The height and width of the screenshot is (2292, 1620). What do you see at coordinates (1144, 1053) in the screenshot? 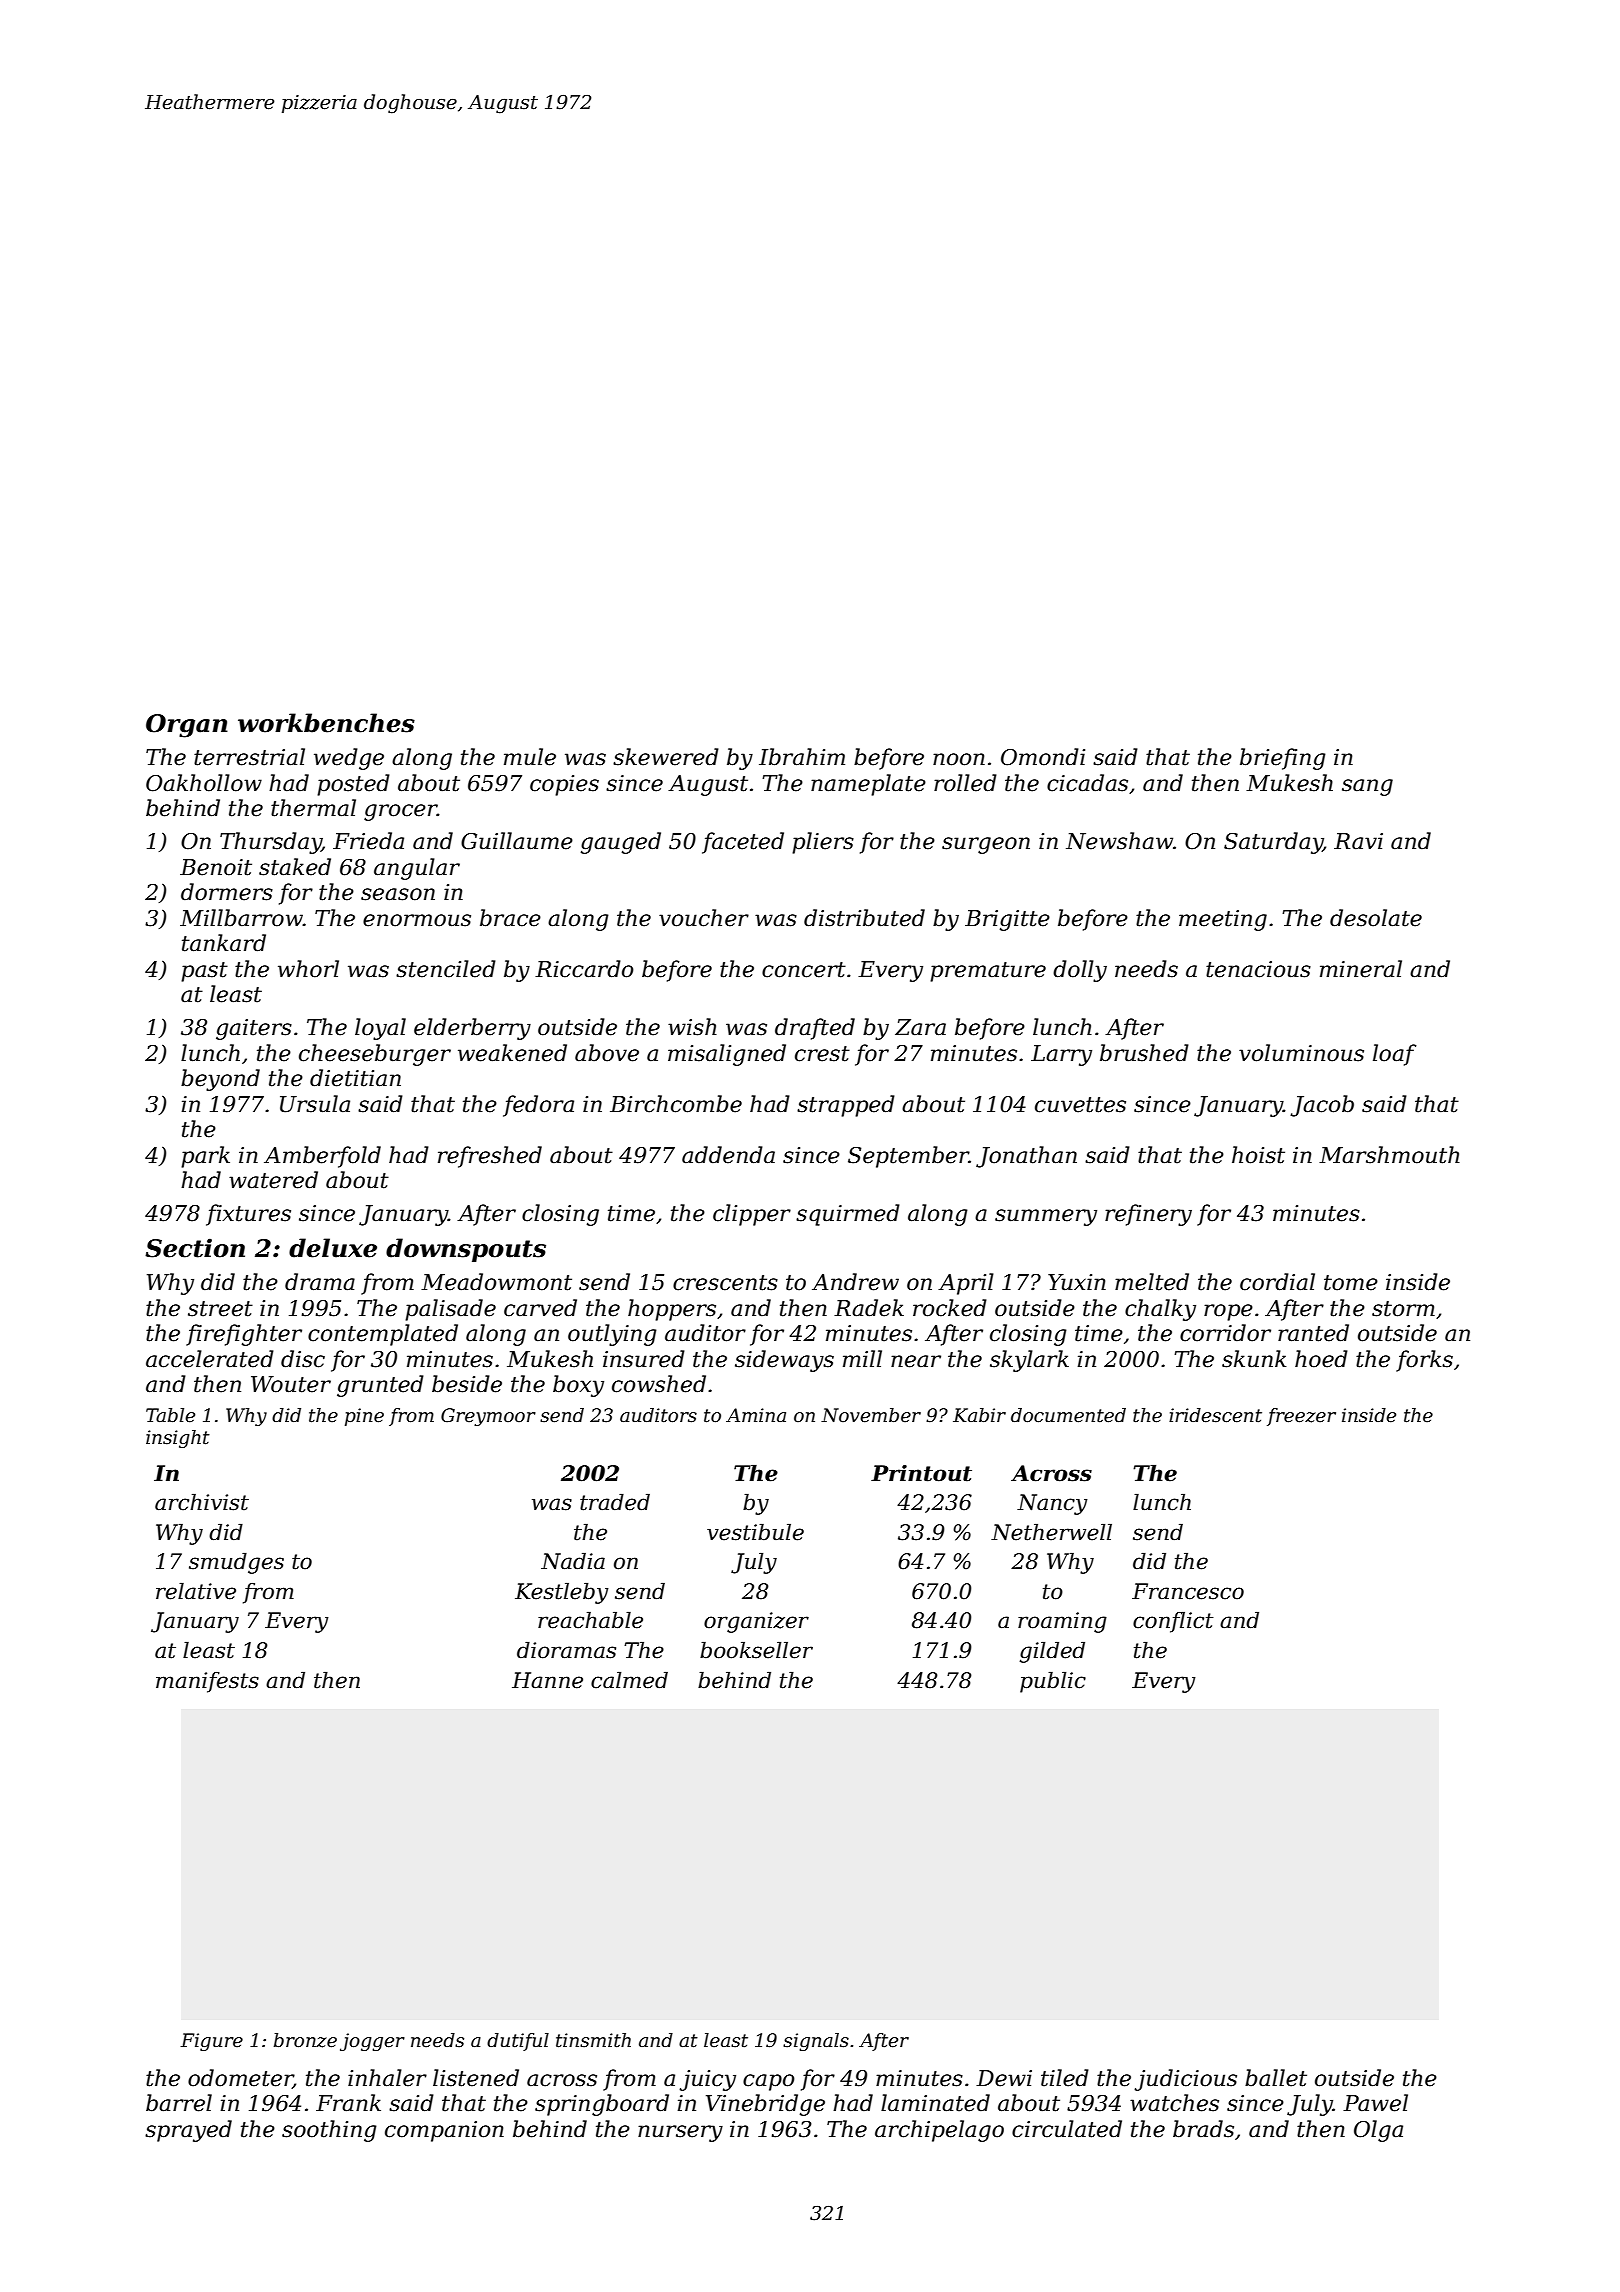
I see `brushed` at bounding box center [1144, 1053].
